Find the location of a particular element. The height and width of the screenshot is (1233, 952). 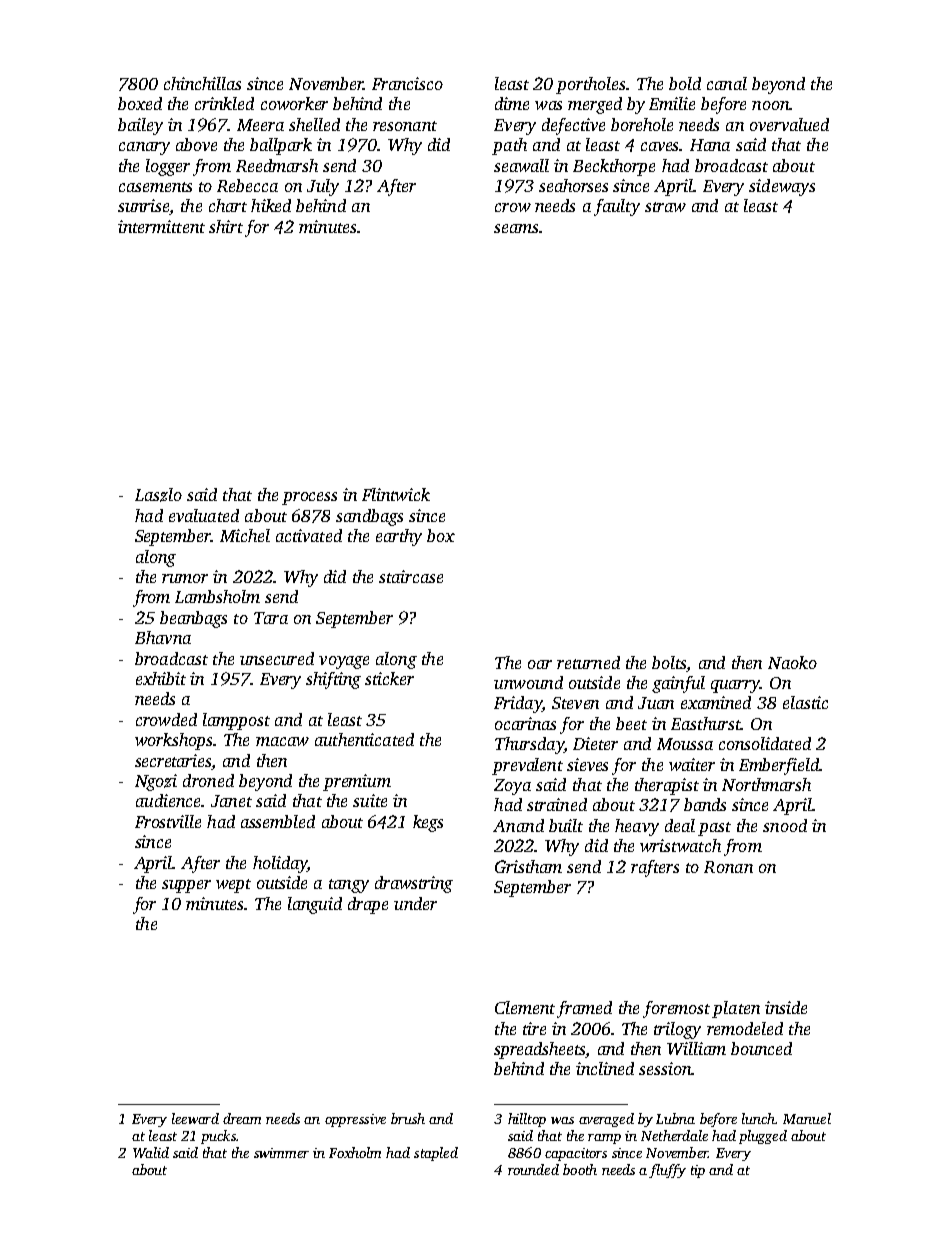

dream is located at coordinates (242, 1118).
